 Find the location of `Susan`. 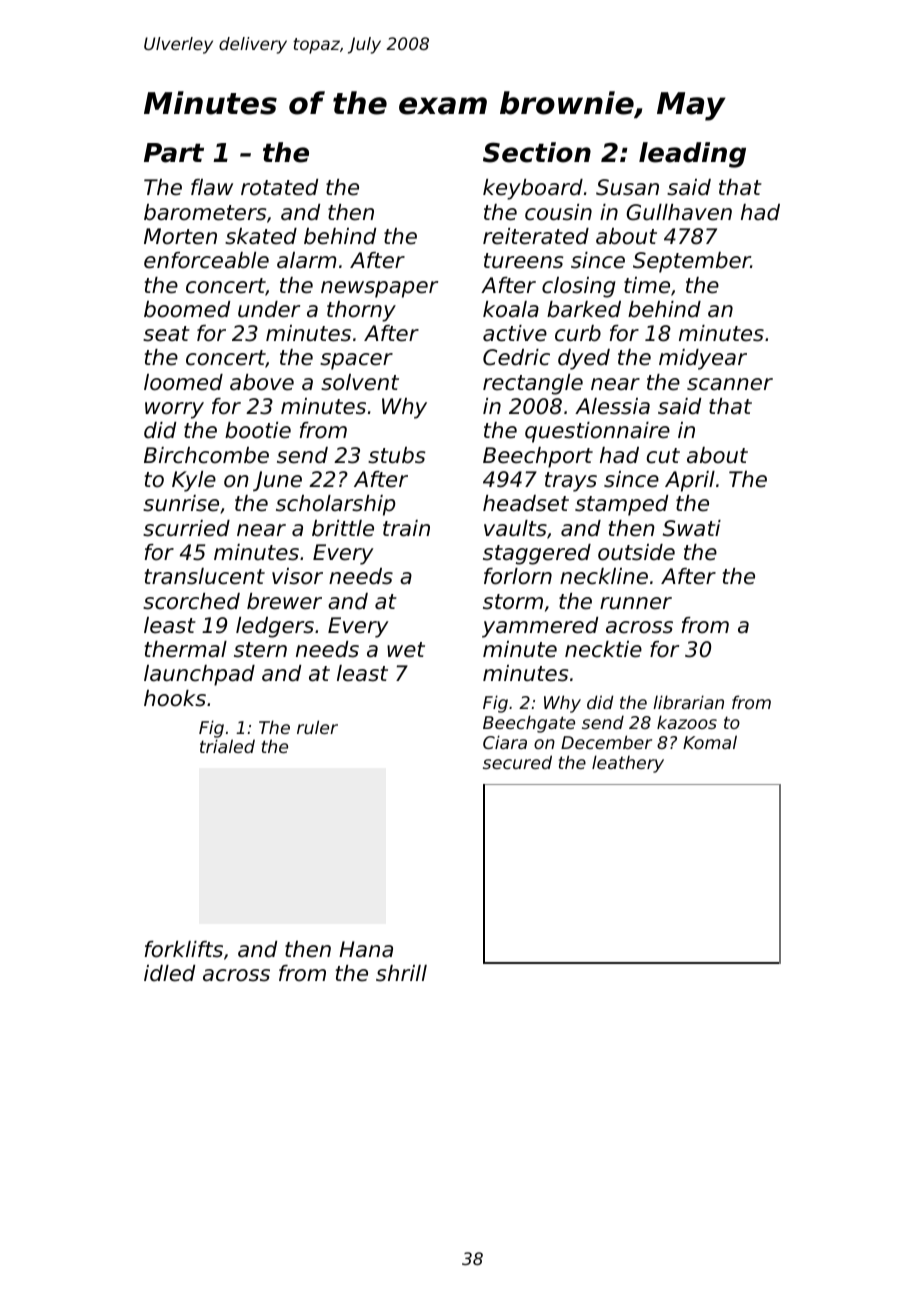

Susan is located at coordinates (627, 187).
